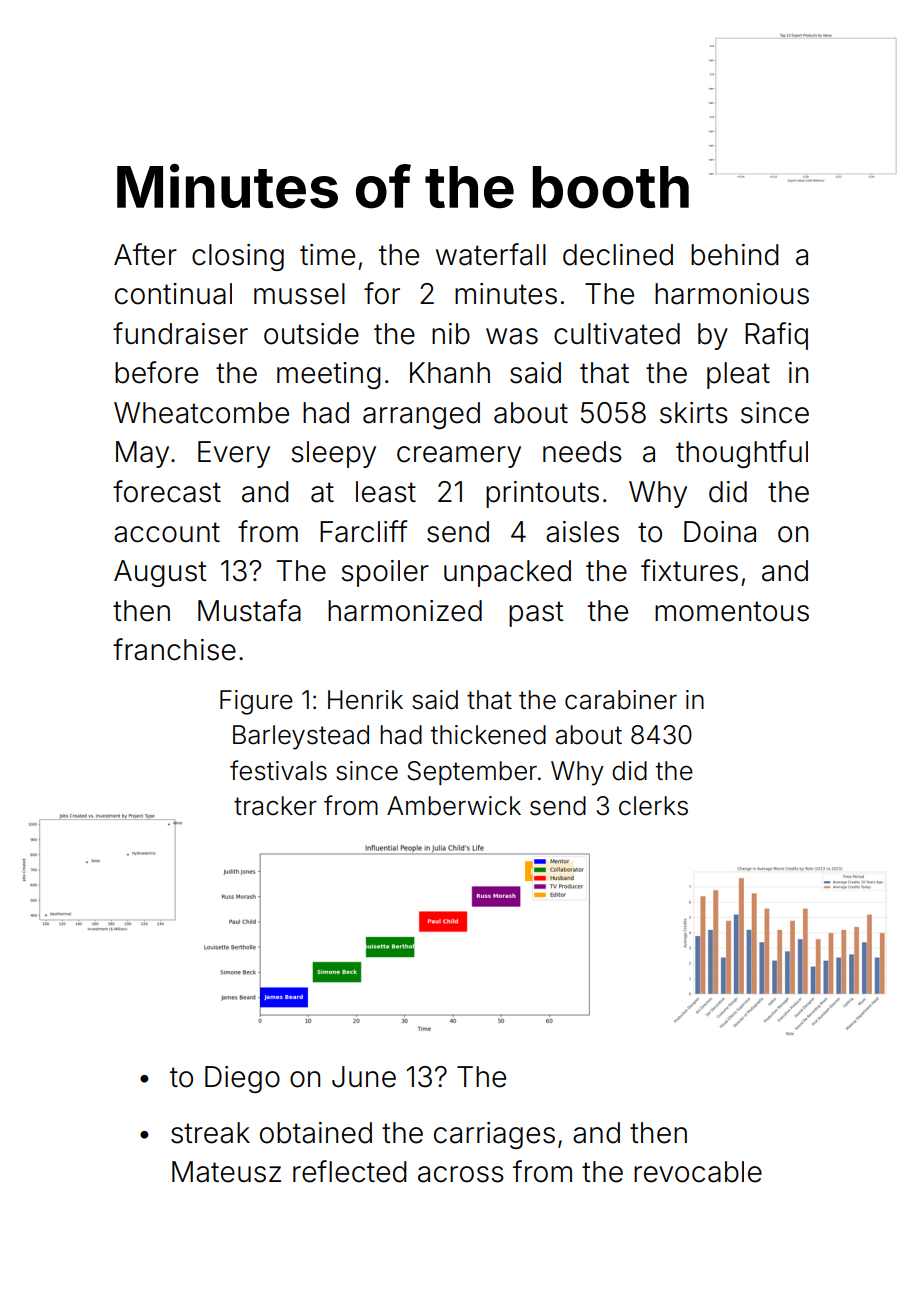 Image resolution: width=924 pixels, height=1311 pixels. Describe the element at coordinates (732, 611) in the document. I see `momentous` at that location.
